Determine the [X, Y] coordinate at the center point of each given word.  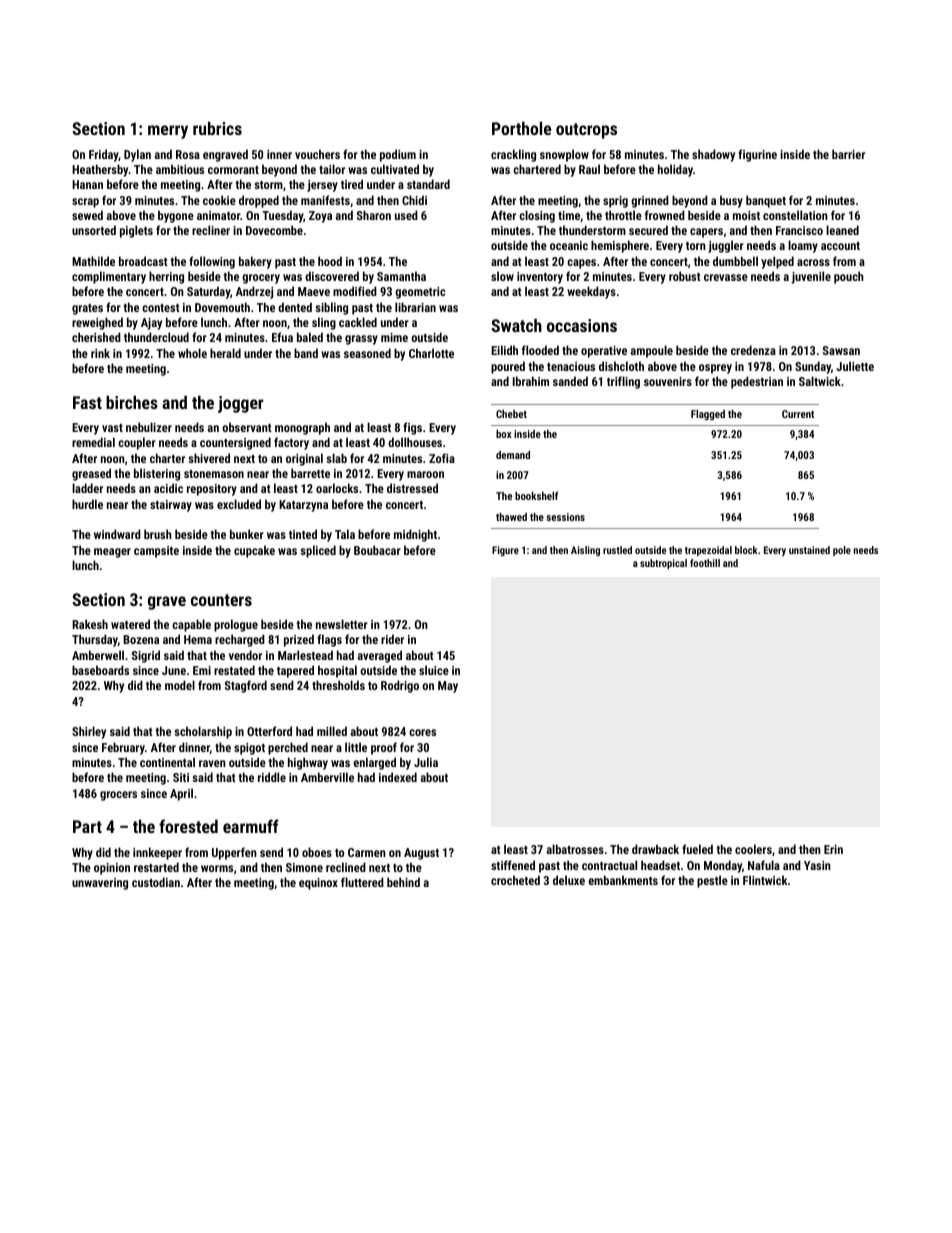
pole [842, 551]
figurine [757, 155]
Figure [505, 551]
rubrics [217, 128]
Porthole [521, 128]
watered [130, 624]
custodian [156, 882]
